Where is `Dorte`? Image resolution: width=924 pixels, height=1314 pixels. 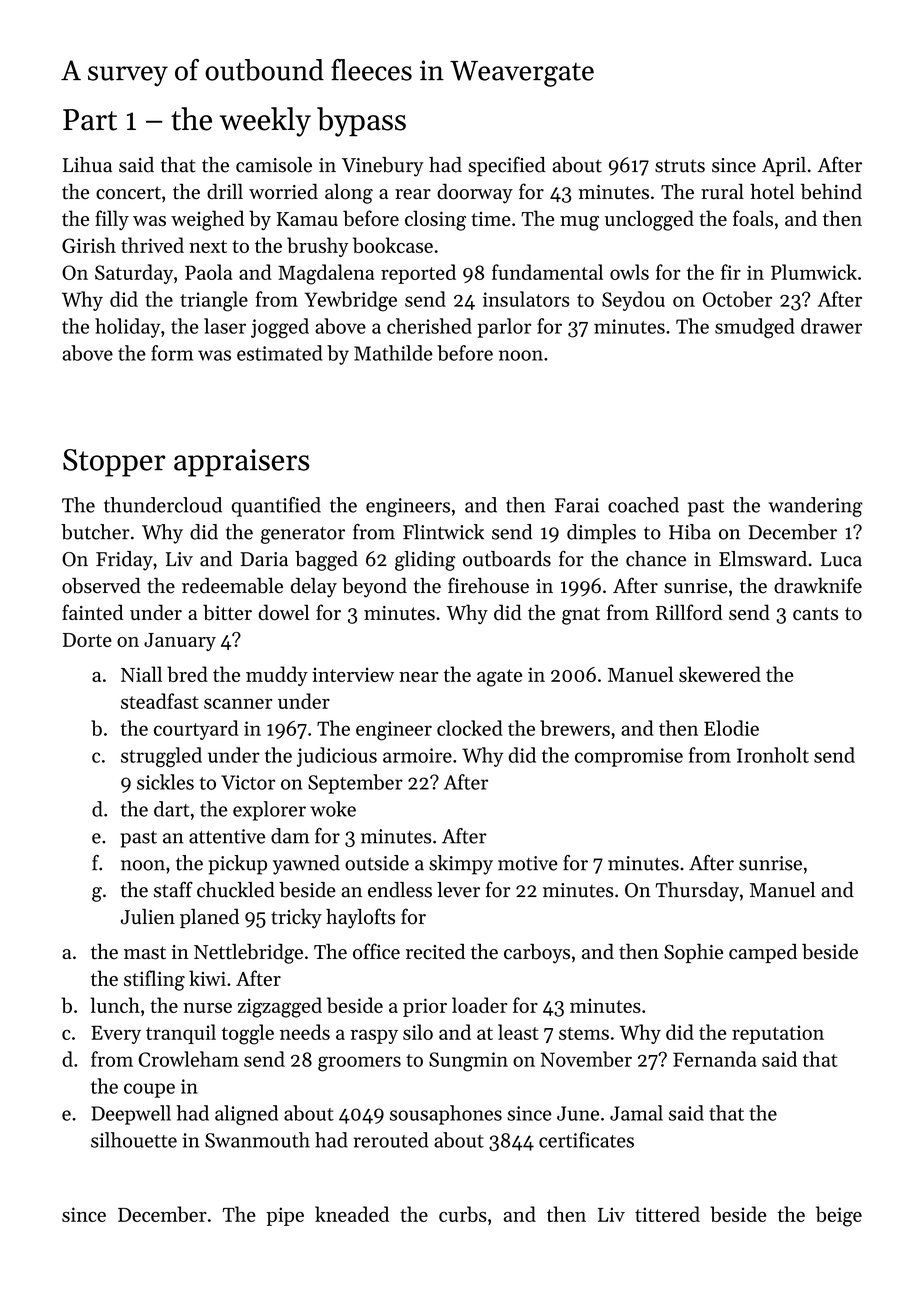
Dorte is located at coordinates (87, 640).
